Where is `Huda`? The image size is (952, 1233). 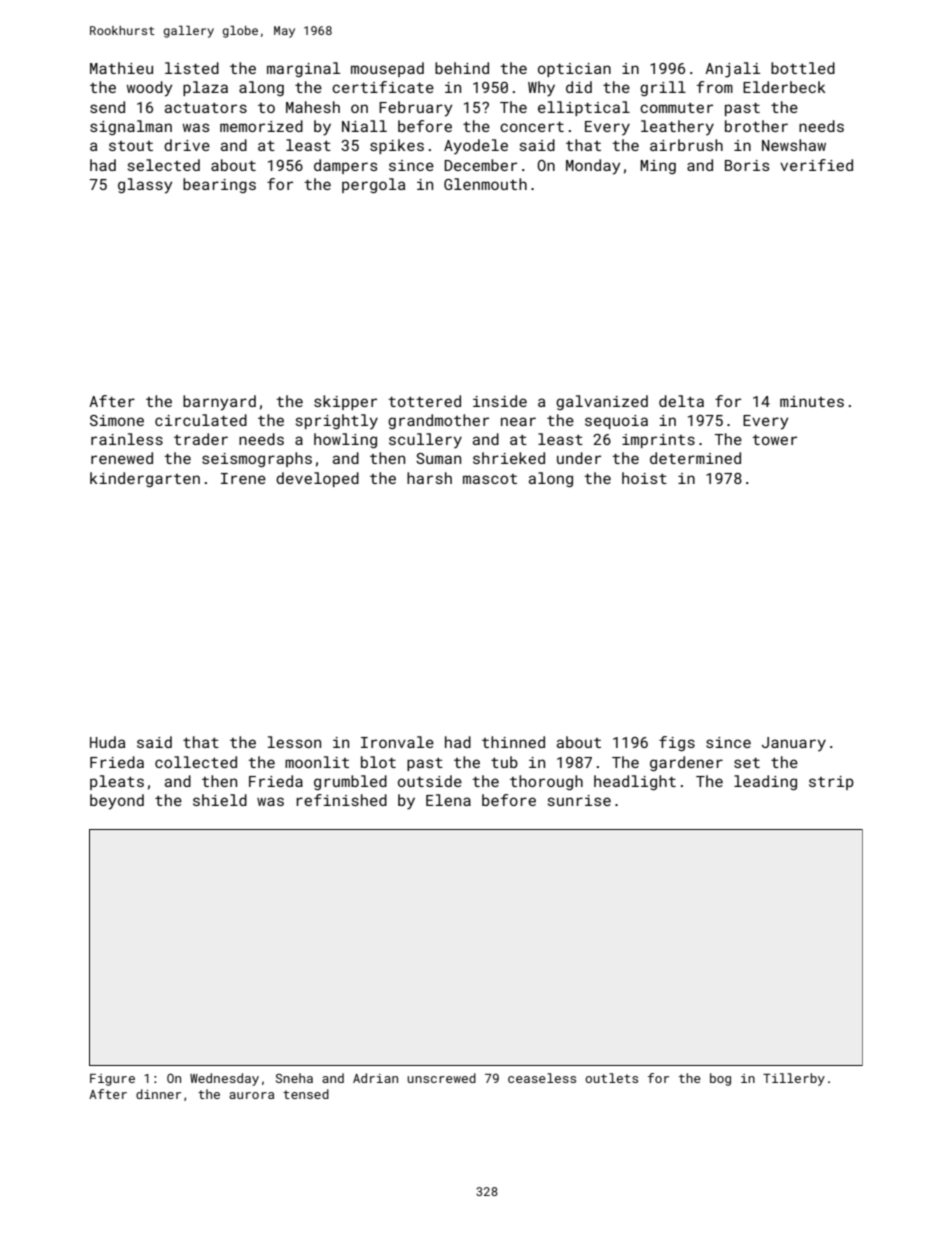
Huda is located at coordinates (107, 742).
